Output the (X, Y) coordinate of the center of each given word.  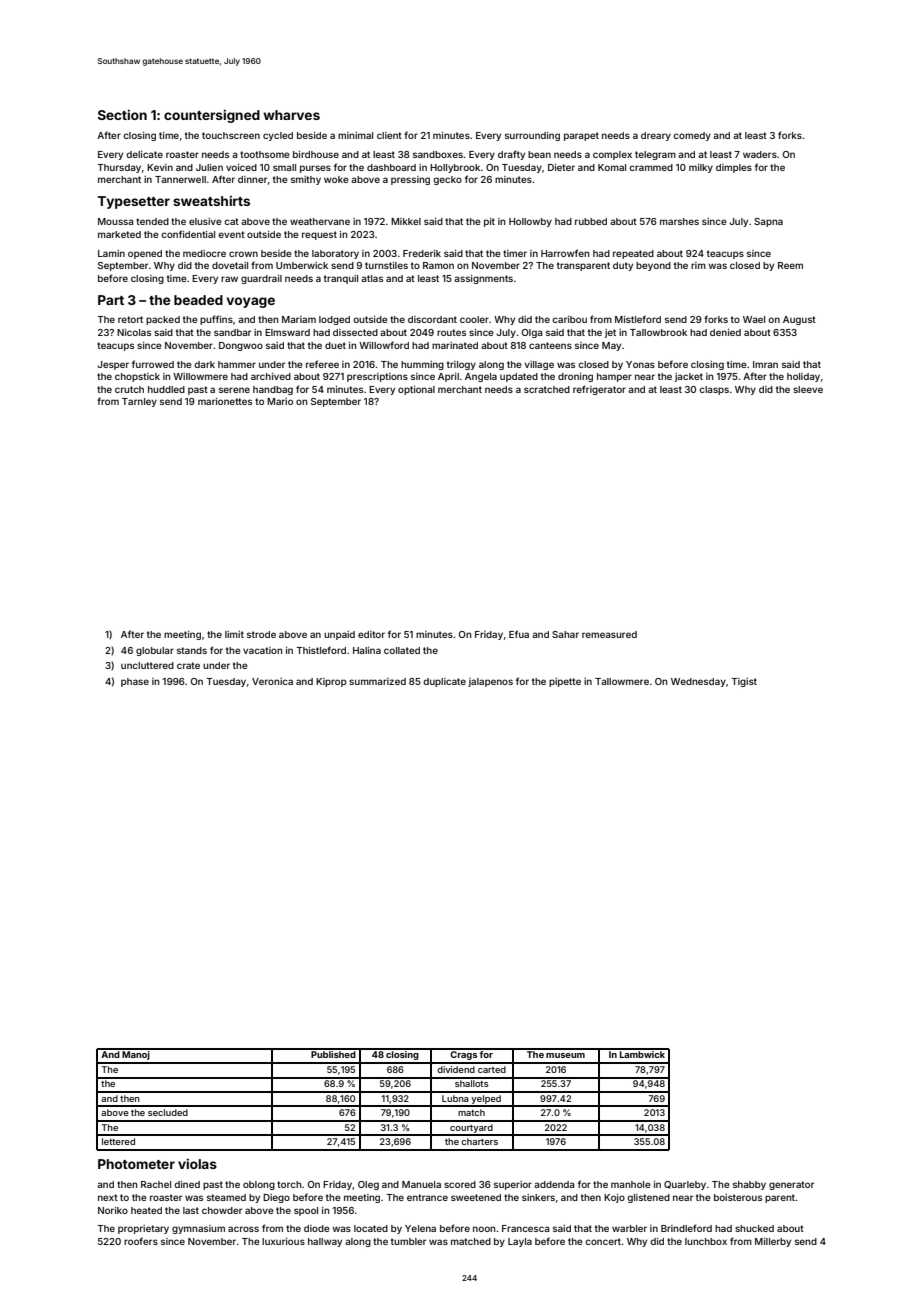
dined (187, 1184)
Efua (519, 634)
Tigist (744, 682)
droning (575, 377)
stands (192, 650)
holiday (803, 377)
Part (111, 300)
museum (565, 1055)
